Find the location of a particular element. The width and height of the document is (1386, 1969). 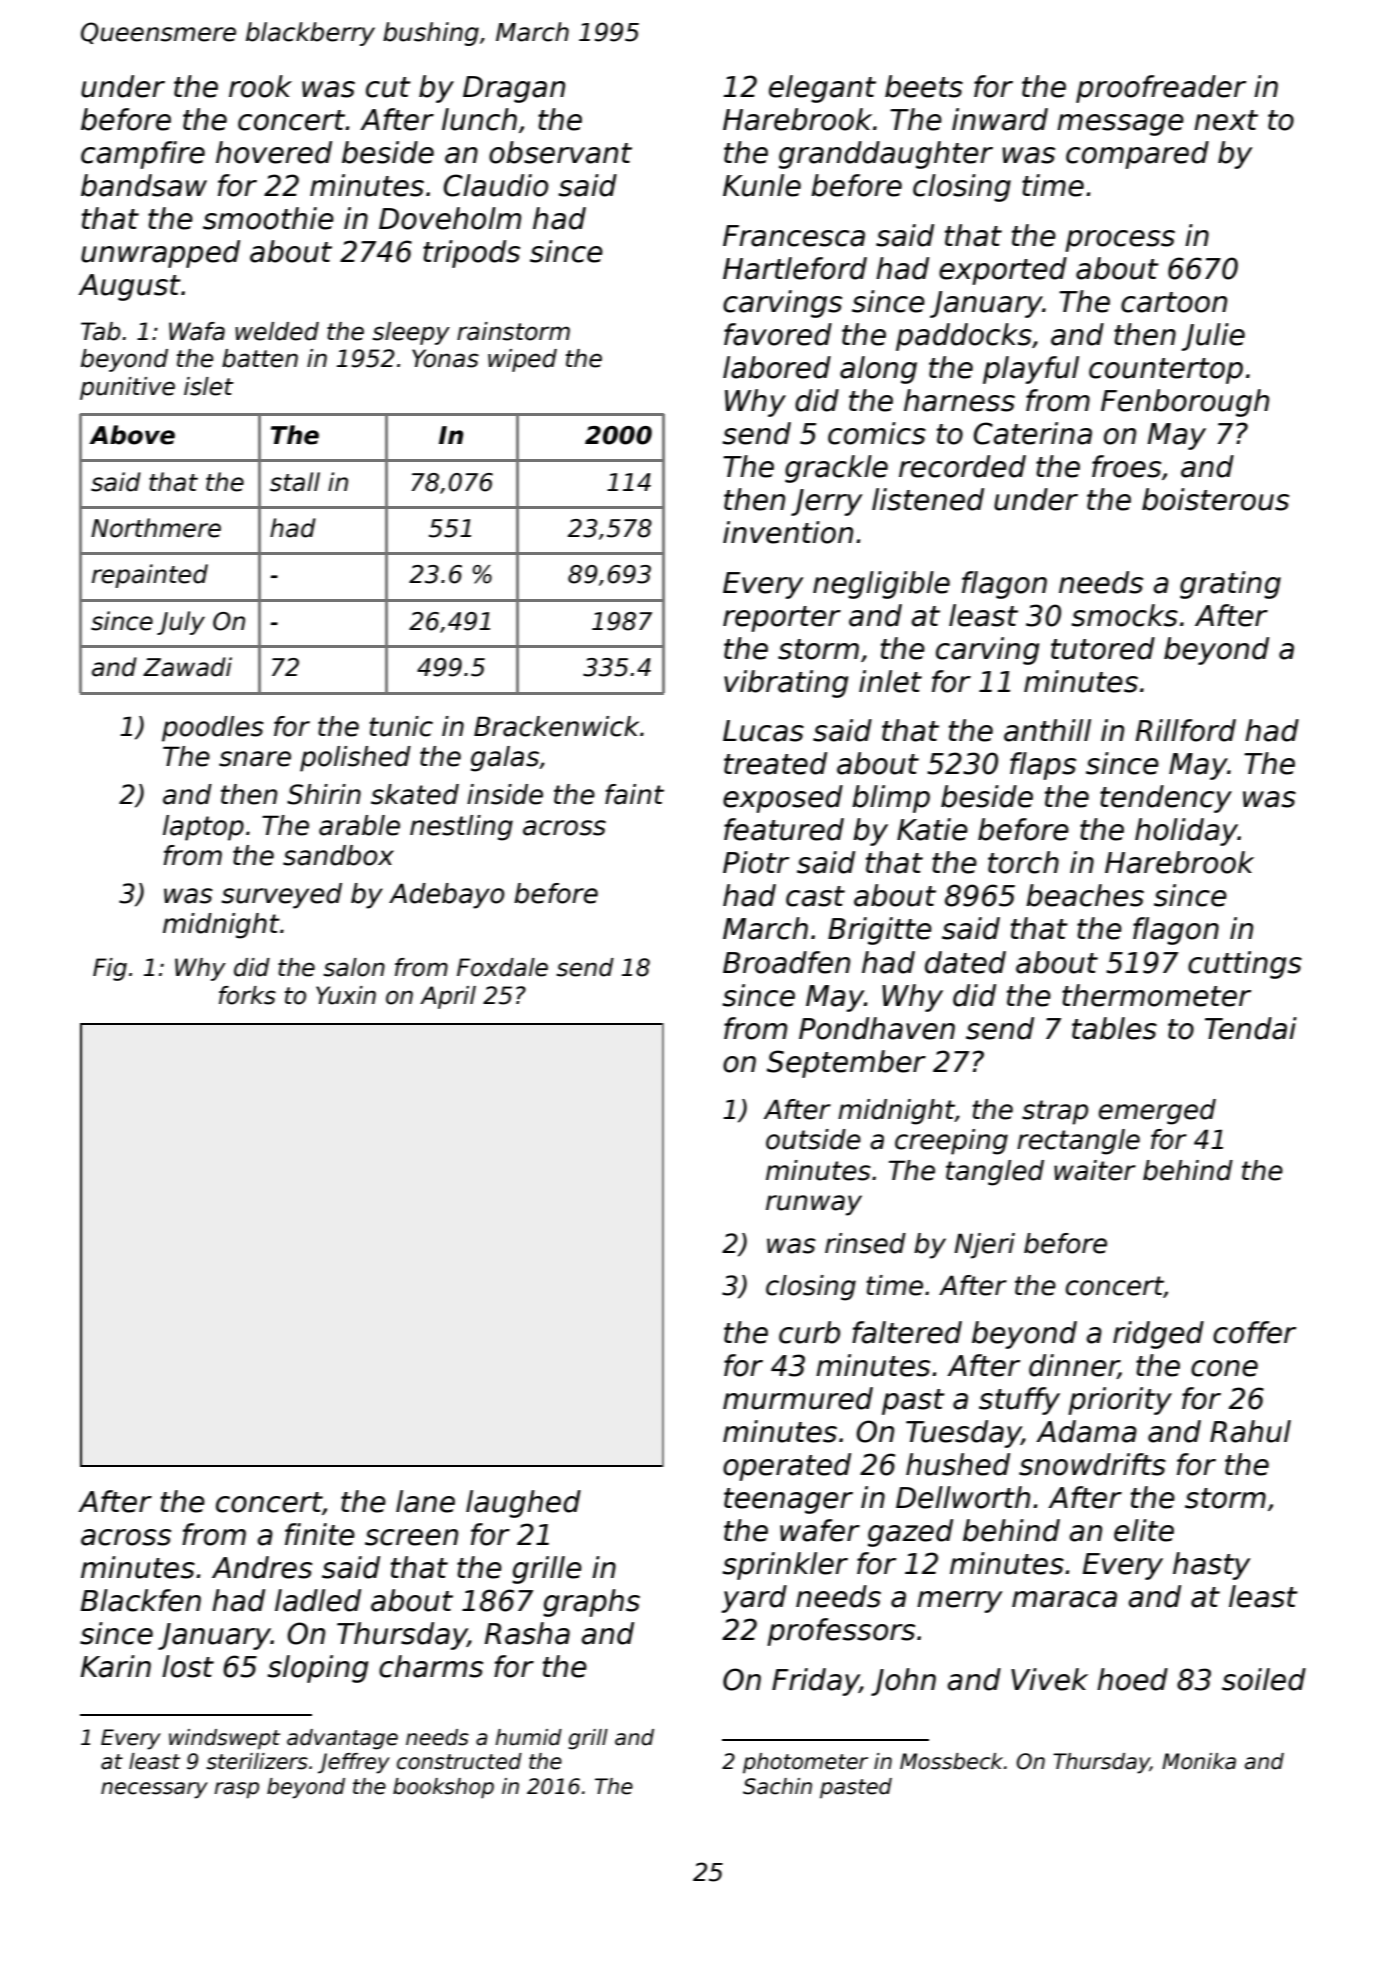

Dragan is located at coordinates (514, 89).
